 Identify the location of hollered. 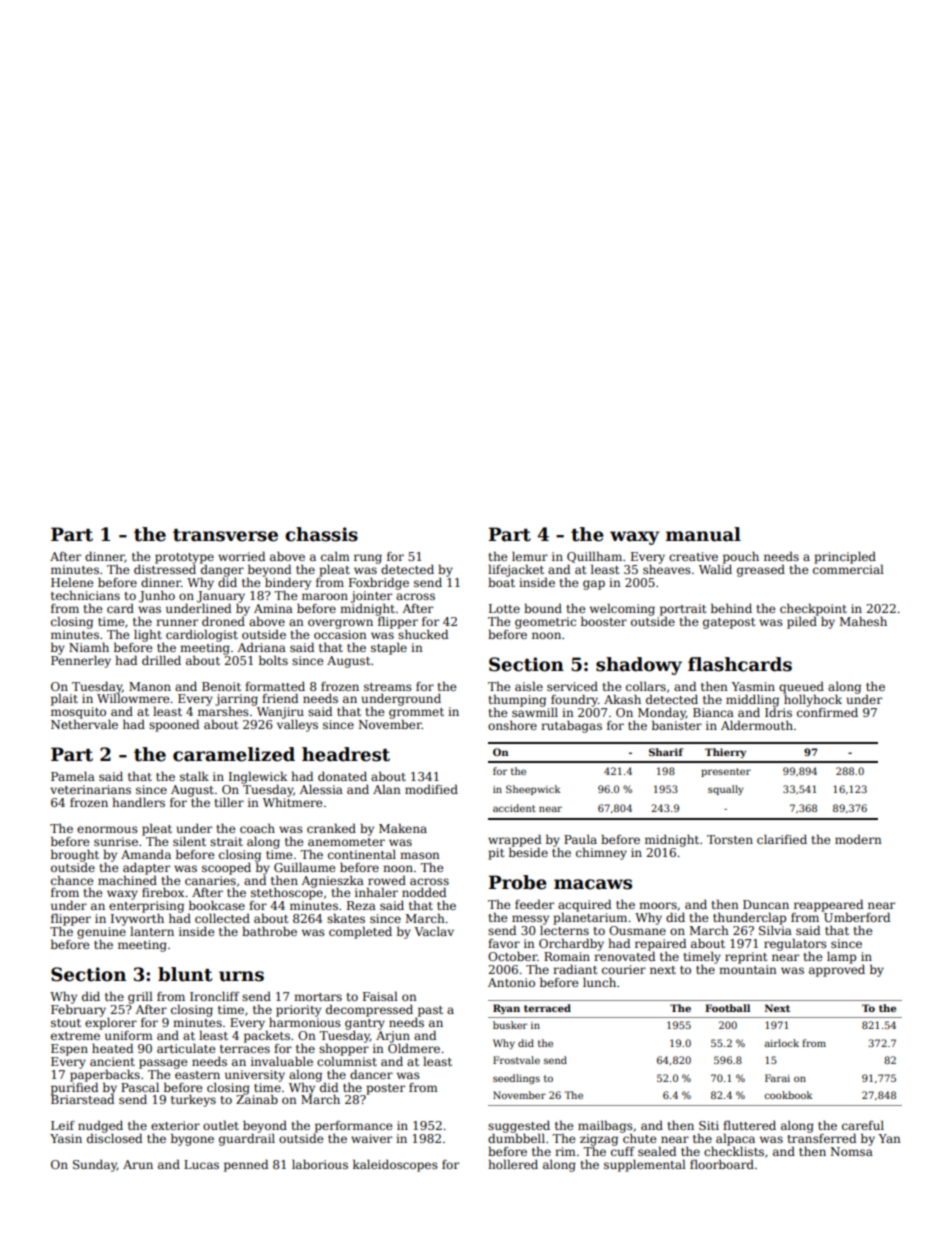
(513, 1164).
